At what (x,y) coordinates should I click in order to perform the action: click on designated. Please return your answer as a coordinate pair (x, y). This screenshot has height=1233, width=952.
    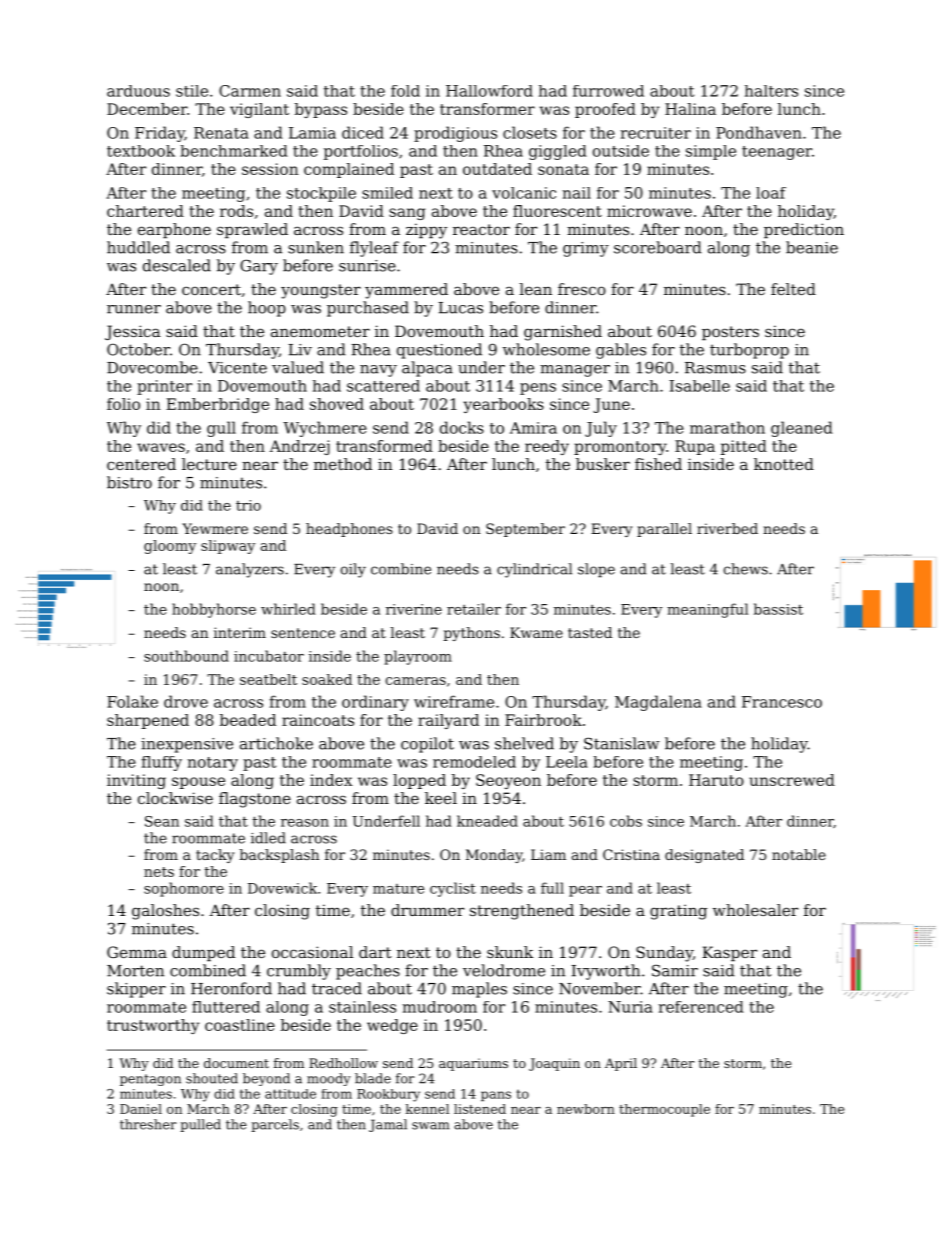
    Looking at the image, I should click on (704, 856).
